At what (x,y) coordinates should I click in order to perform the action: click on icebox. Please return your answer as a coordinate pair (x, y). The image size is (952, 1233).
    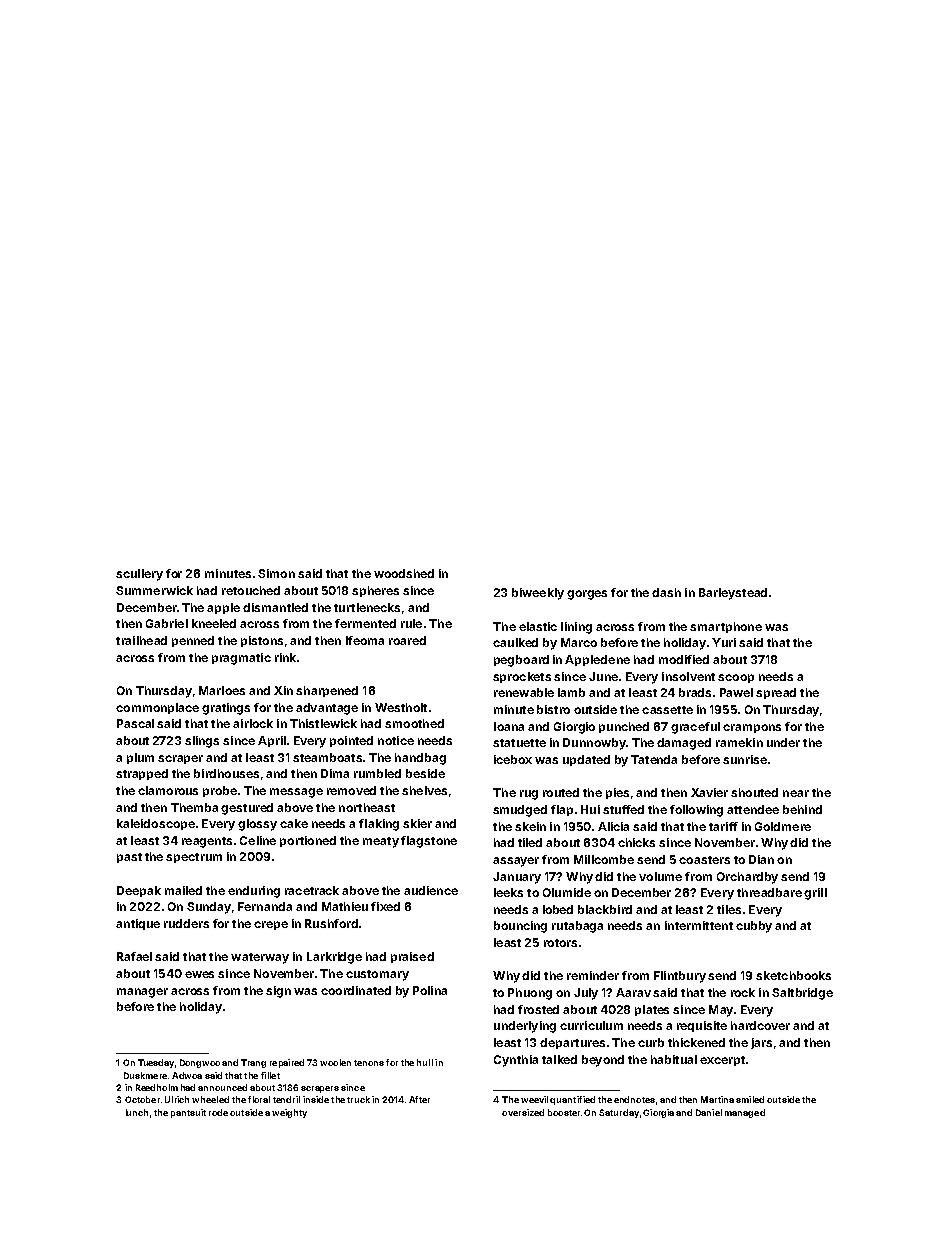
    Looking at the image, I should click on (513, 759).
